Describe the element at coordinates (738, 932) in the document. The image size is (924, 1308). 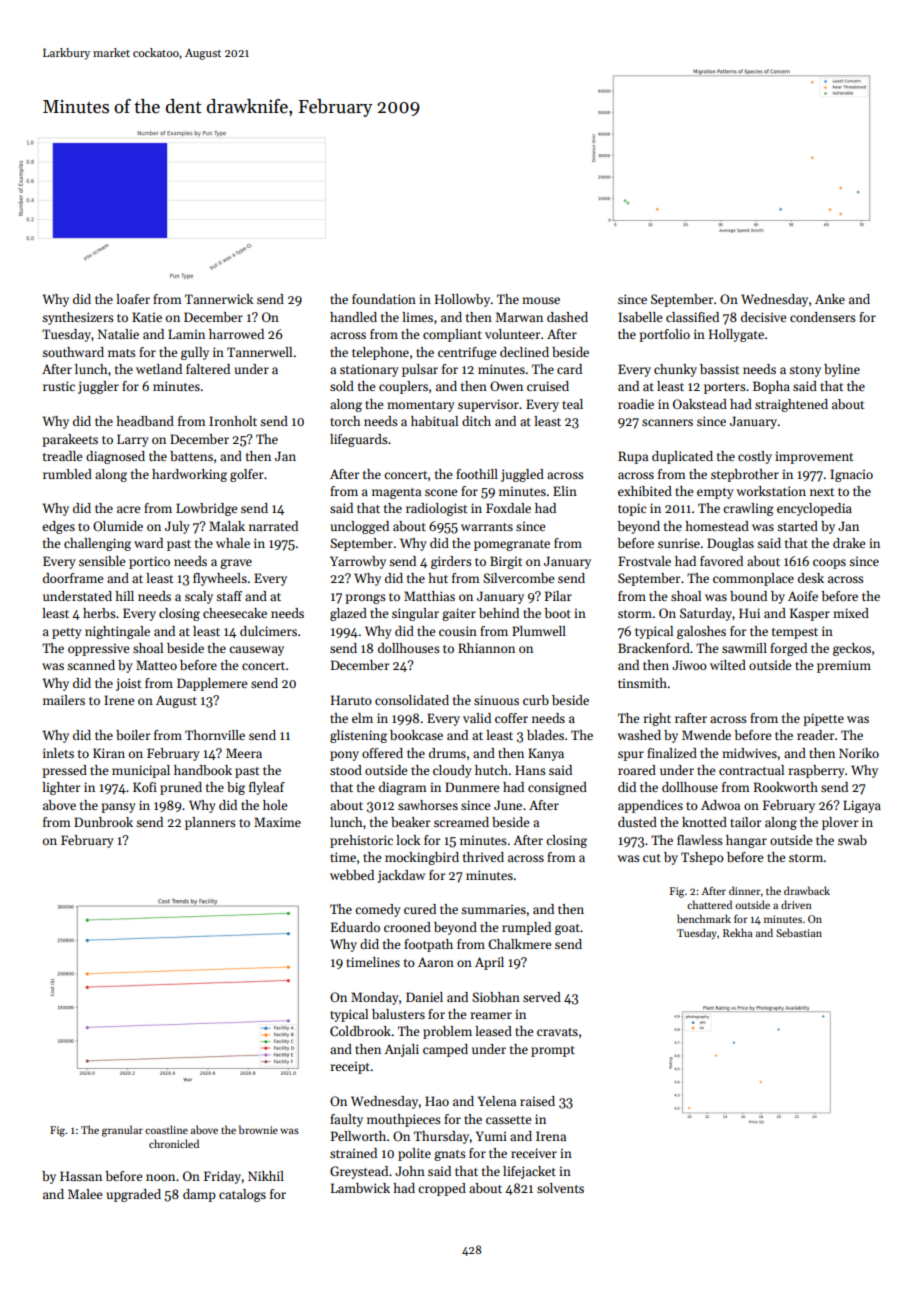
I see `Rekha` at that location.
